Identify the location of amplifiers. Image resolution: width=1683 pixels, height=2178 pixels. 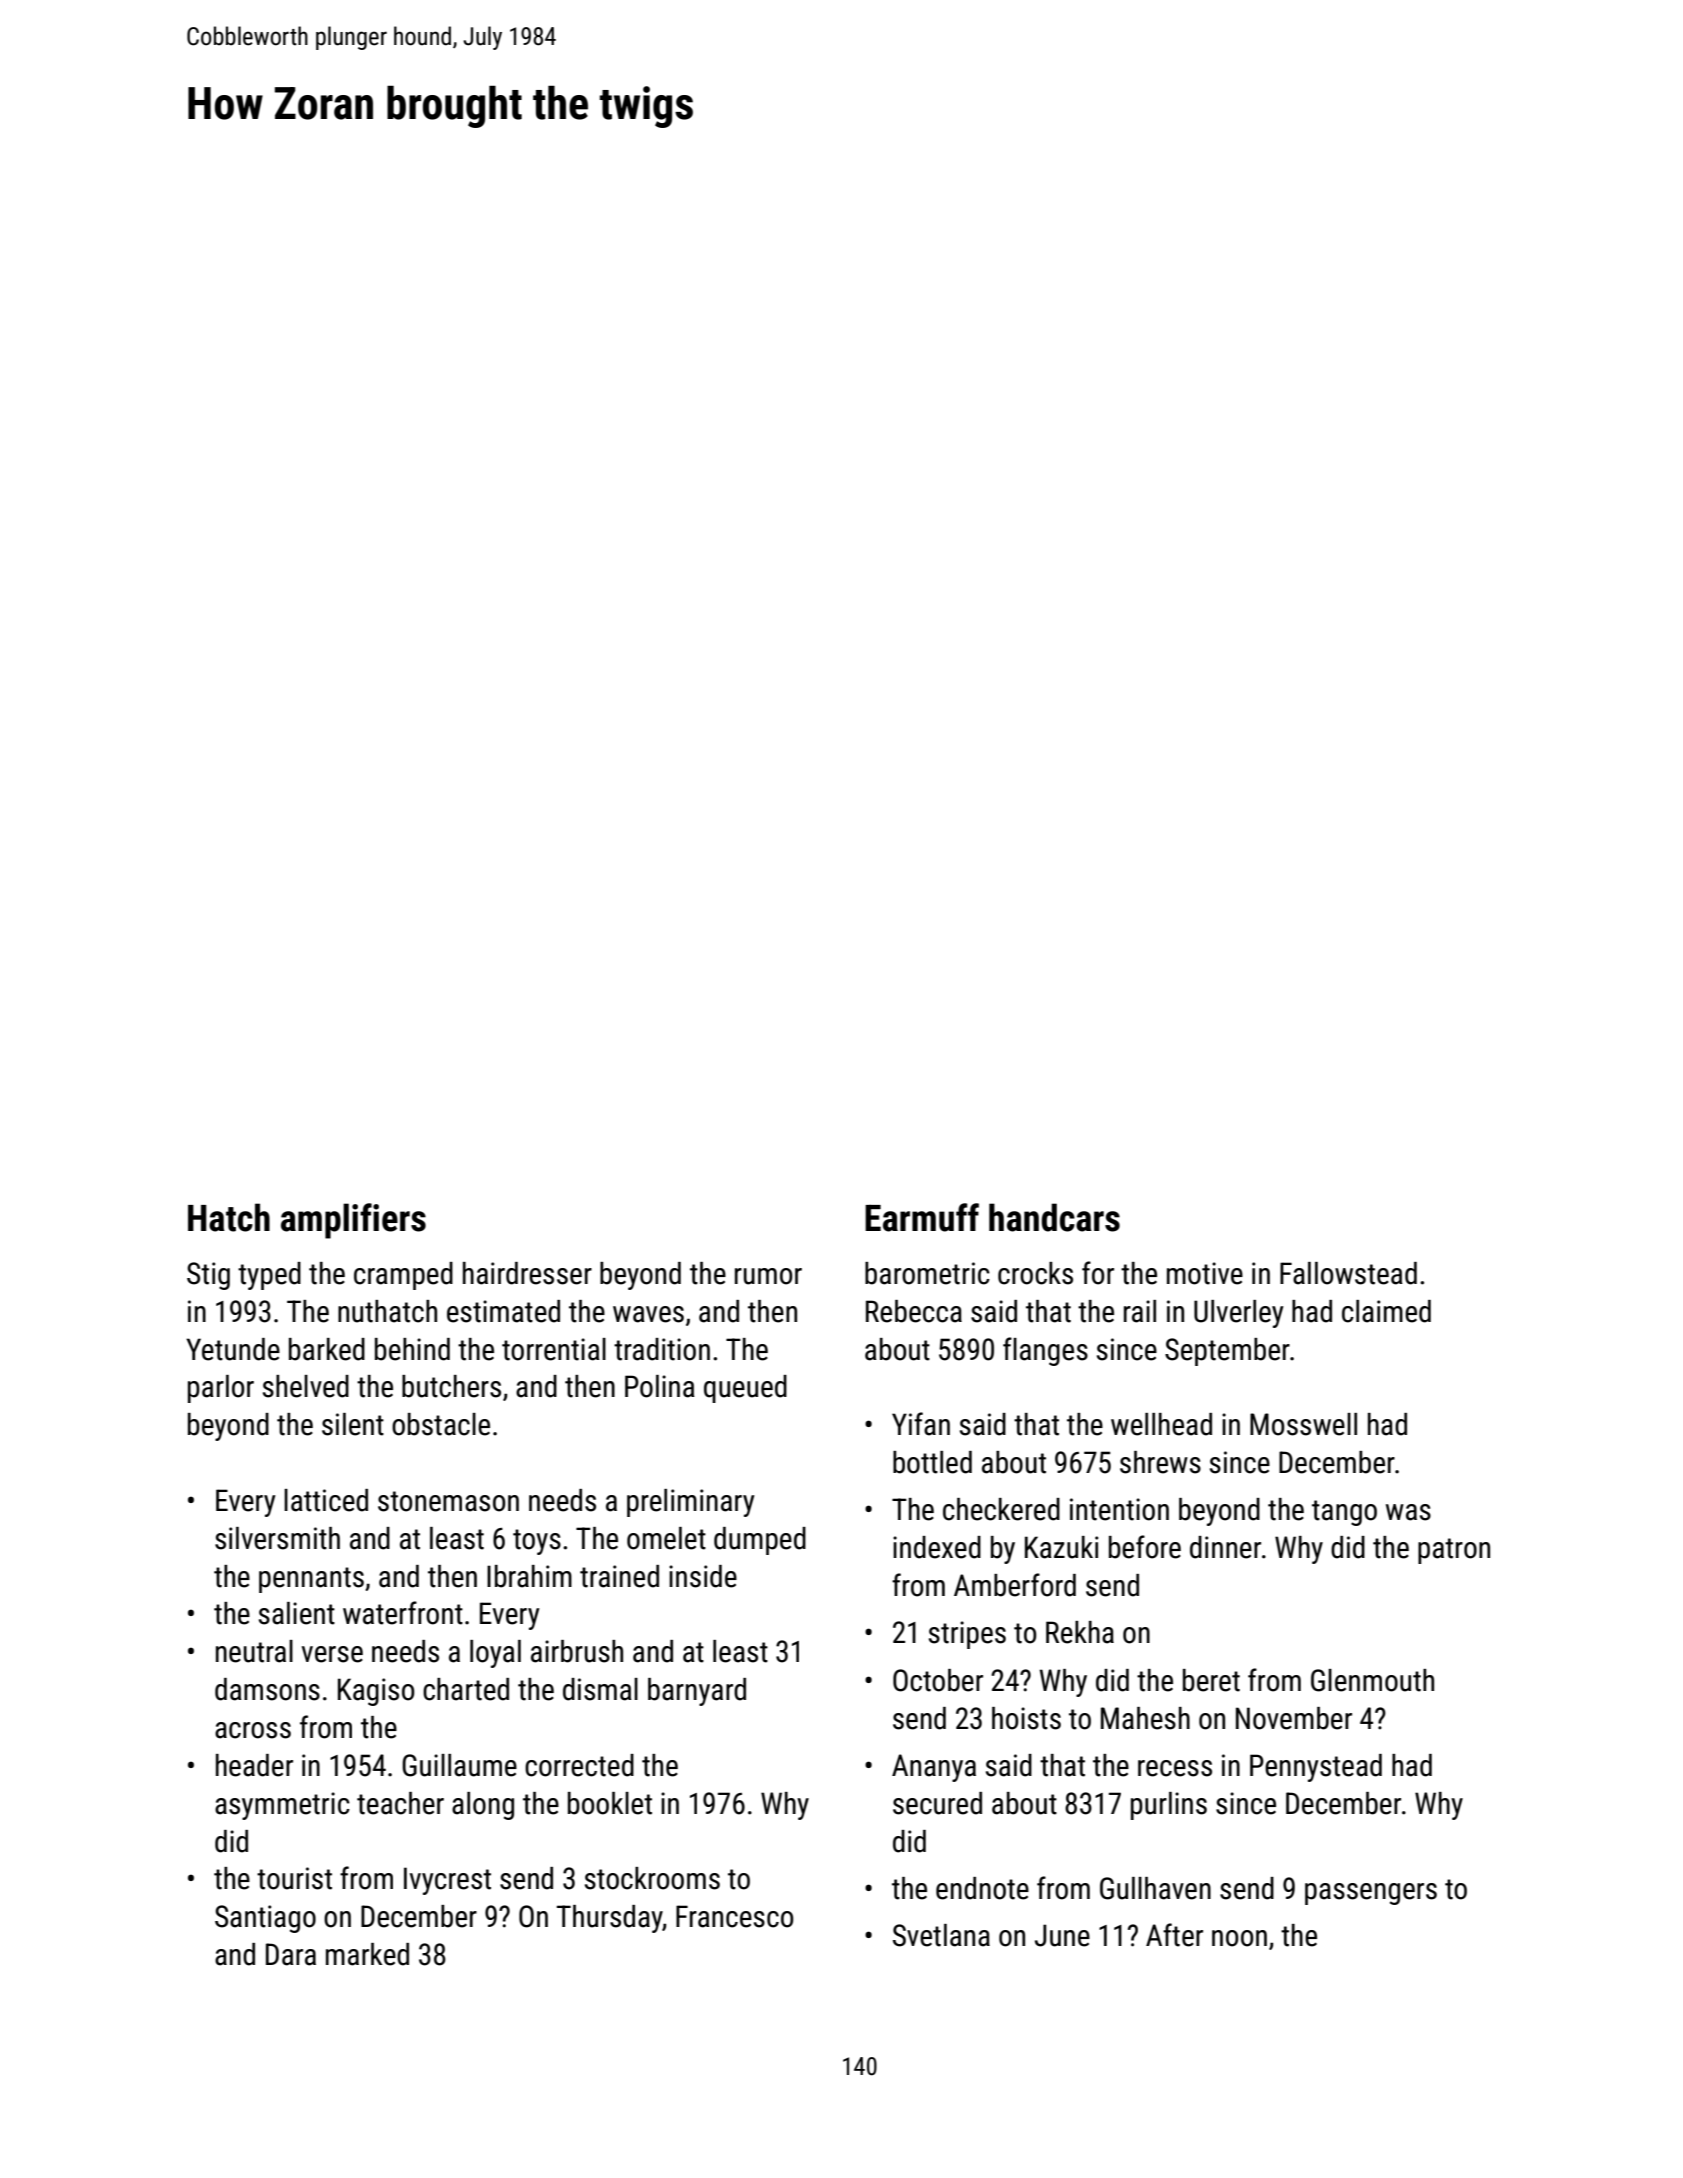
(353, 1221).
